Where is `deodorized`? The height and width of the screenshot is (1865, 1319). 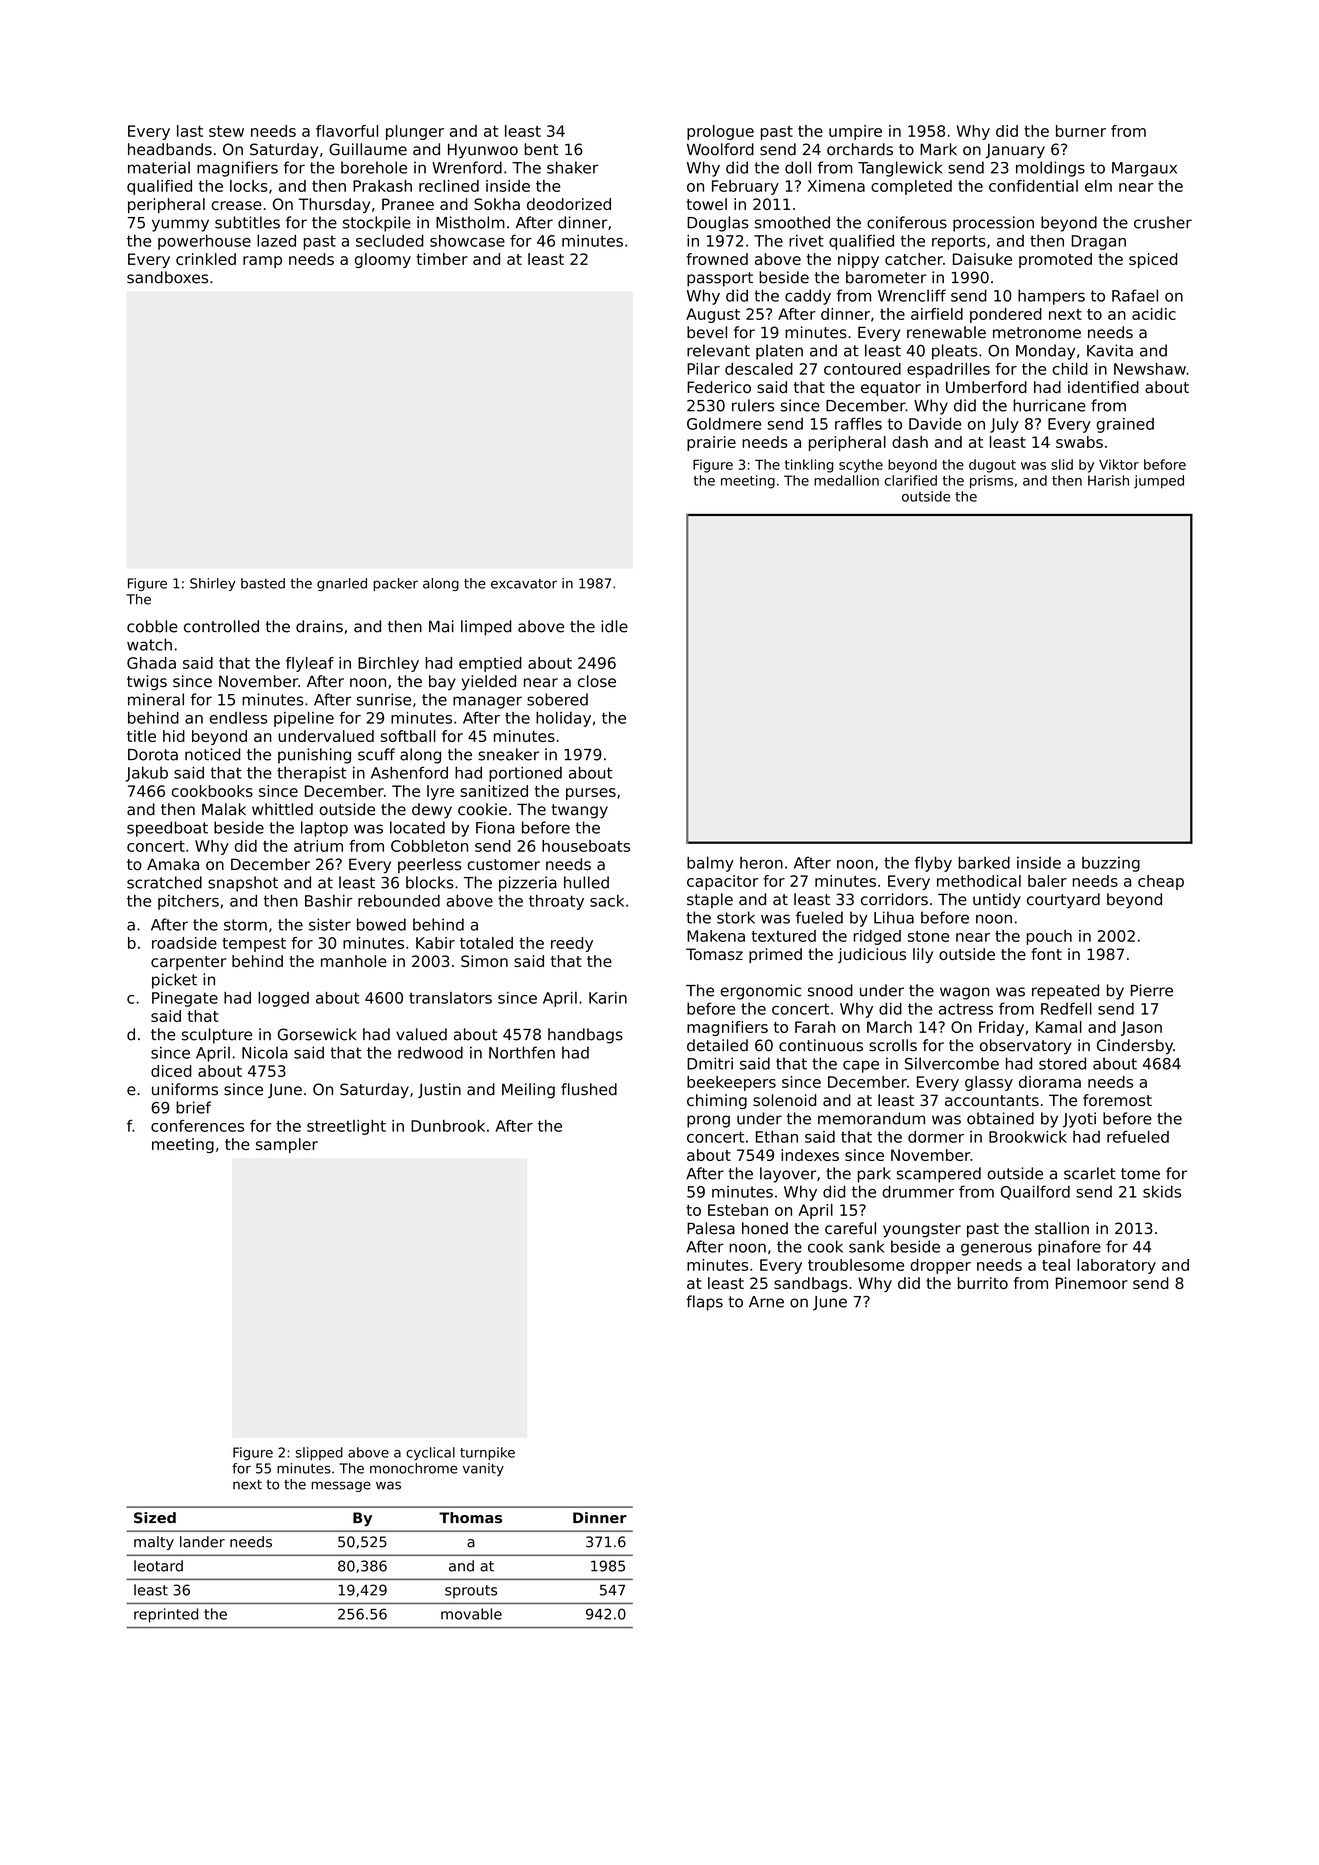
deodorized is located at coordinates (569, 204).
